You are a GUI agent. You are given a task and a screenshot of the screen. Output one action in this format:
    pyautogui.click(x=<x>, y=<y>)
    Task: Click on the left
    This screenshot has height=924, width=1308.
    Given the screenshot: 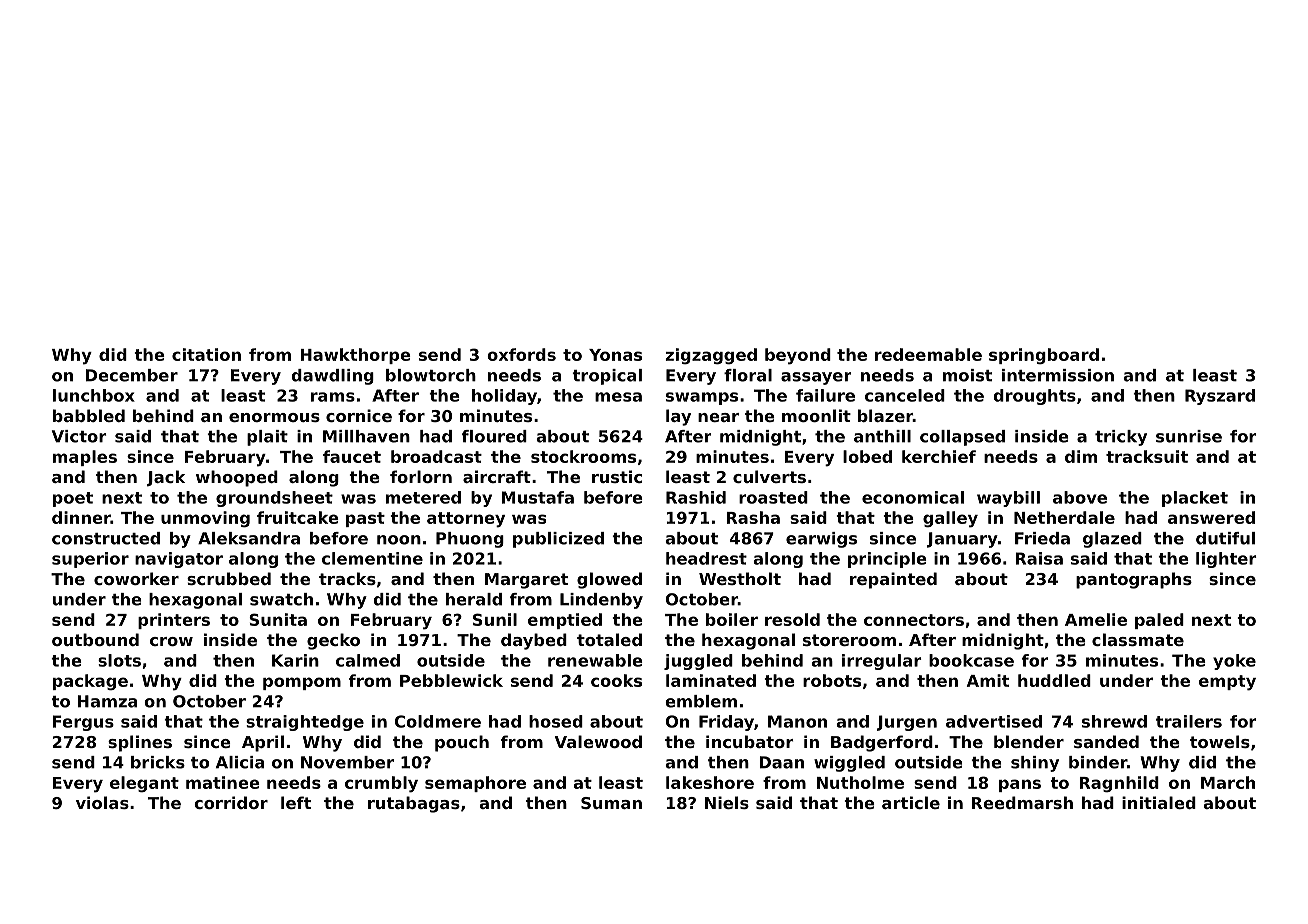 What is the action you would take?
    pyautogui.click(x=296, y=802)
